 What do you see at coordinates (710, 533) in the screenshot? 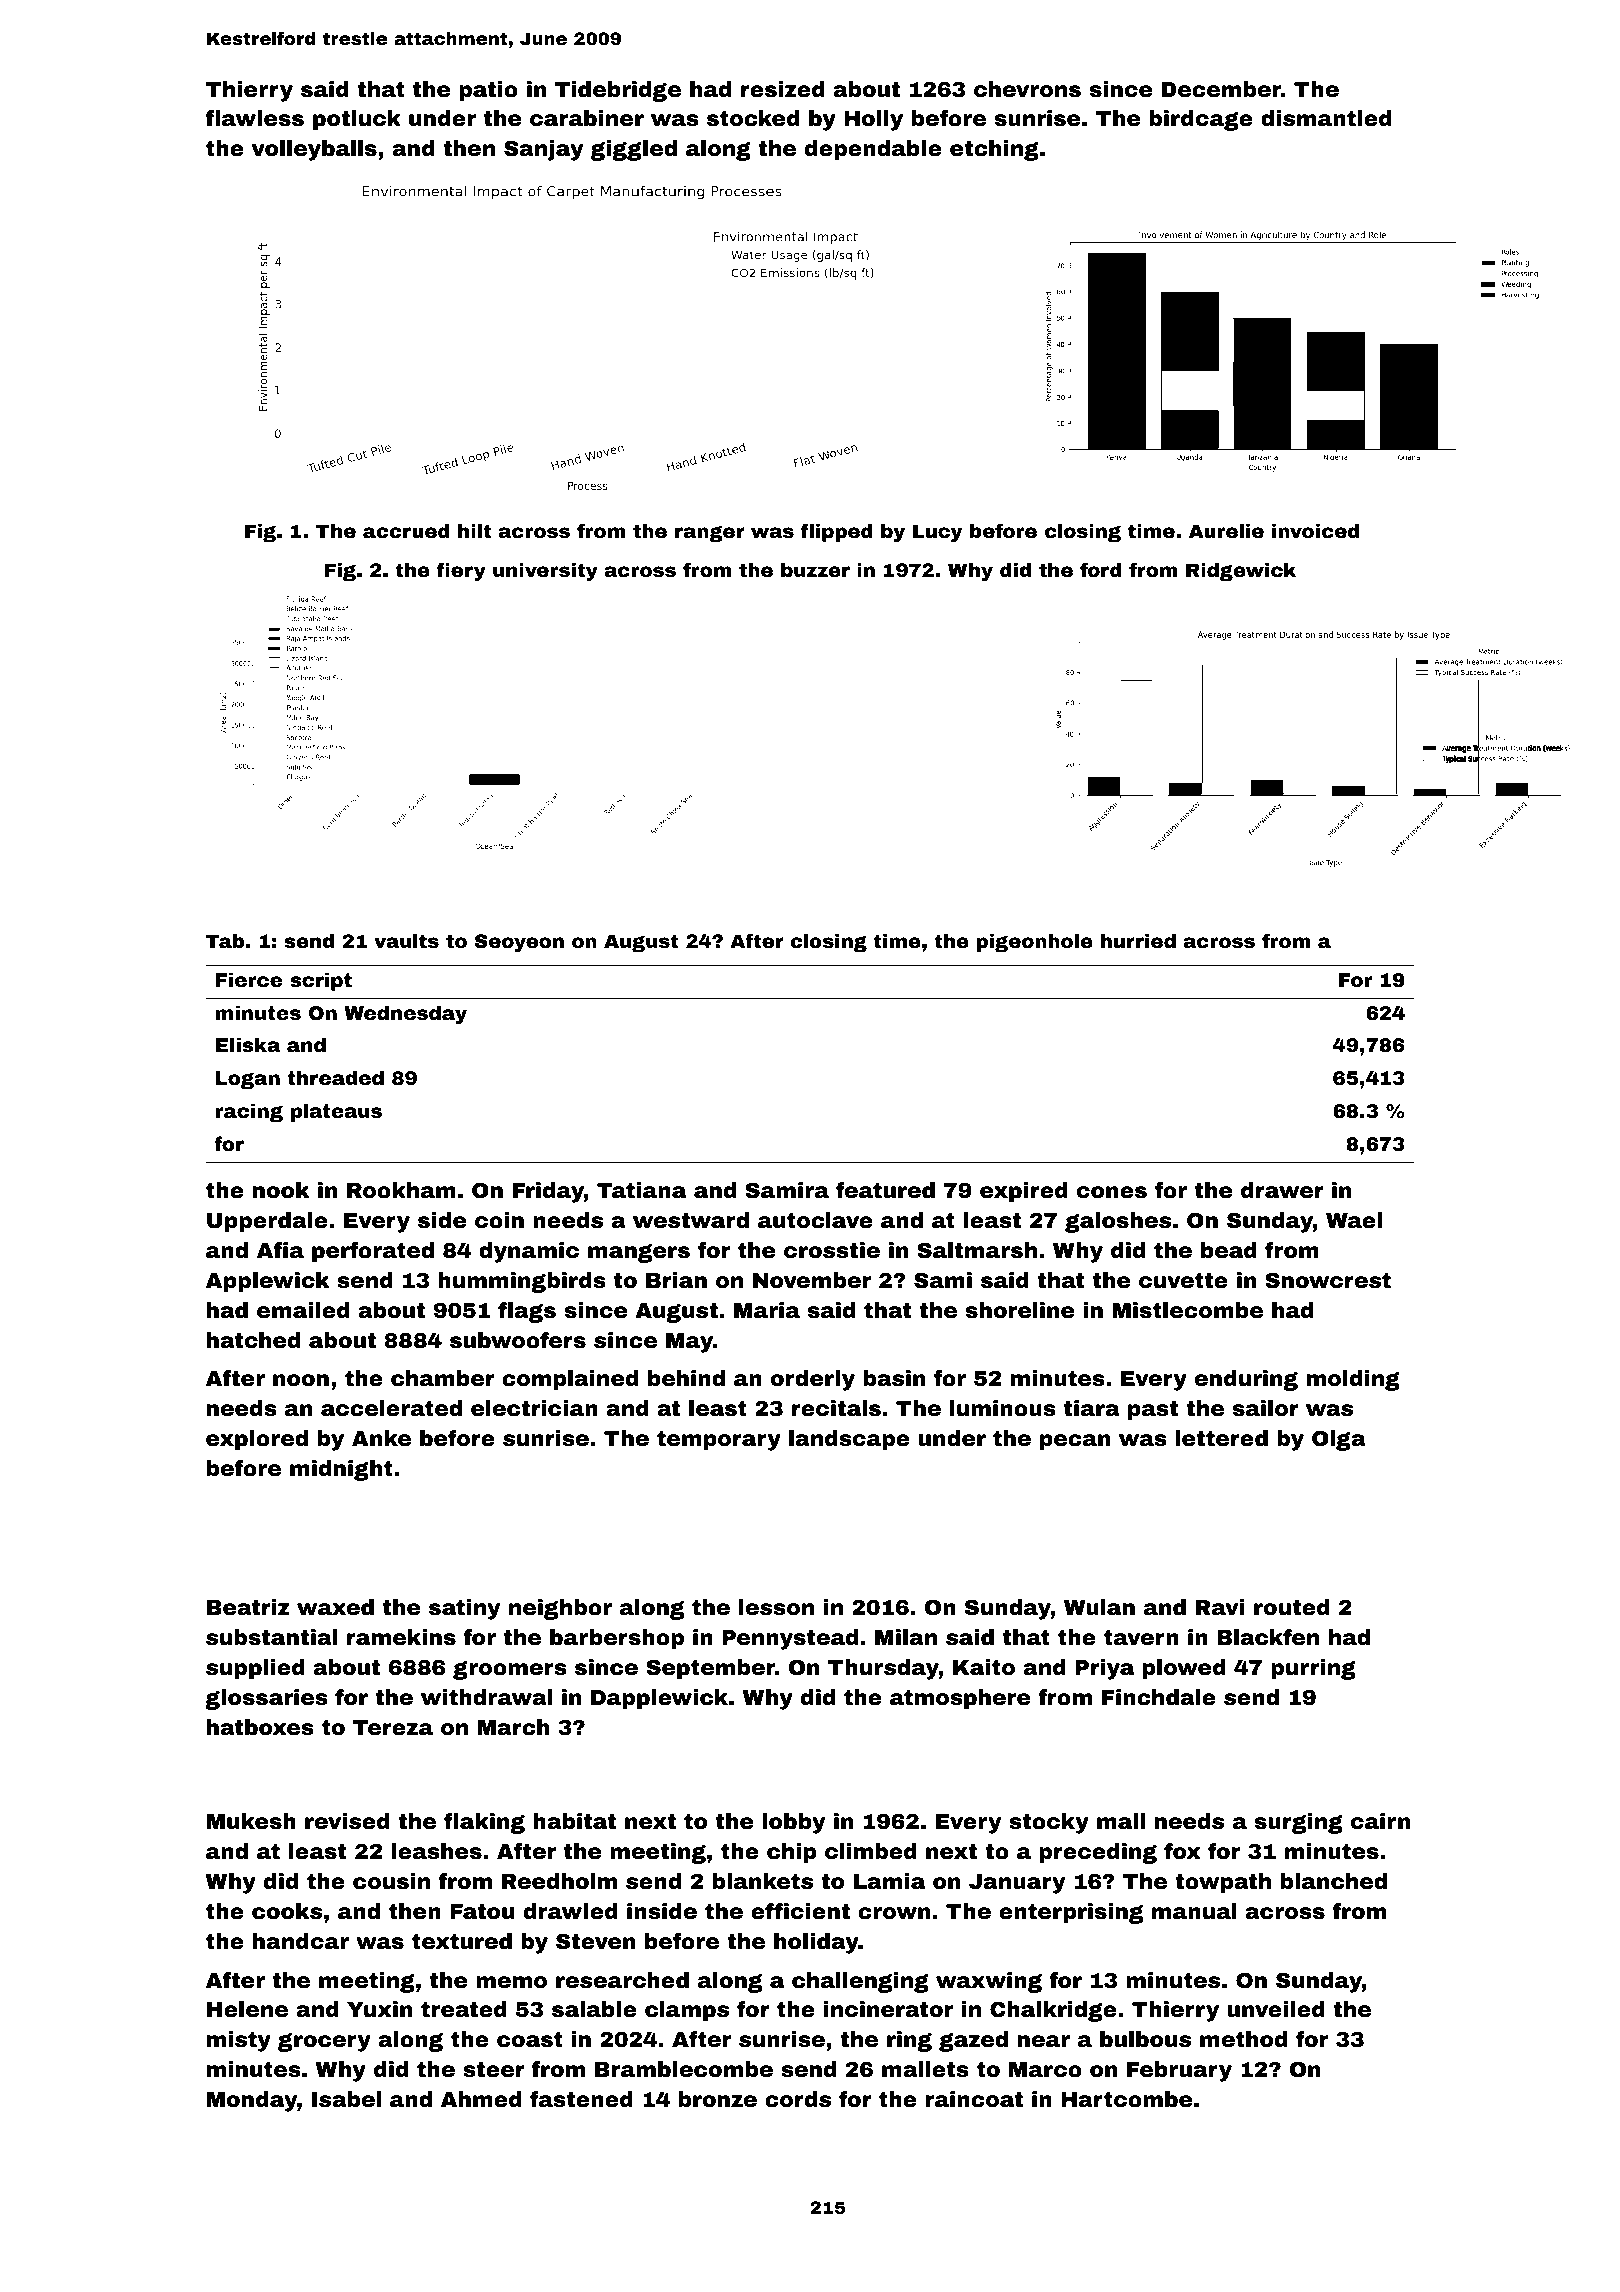
I see `ranger` at bounding box center [710, 533].
